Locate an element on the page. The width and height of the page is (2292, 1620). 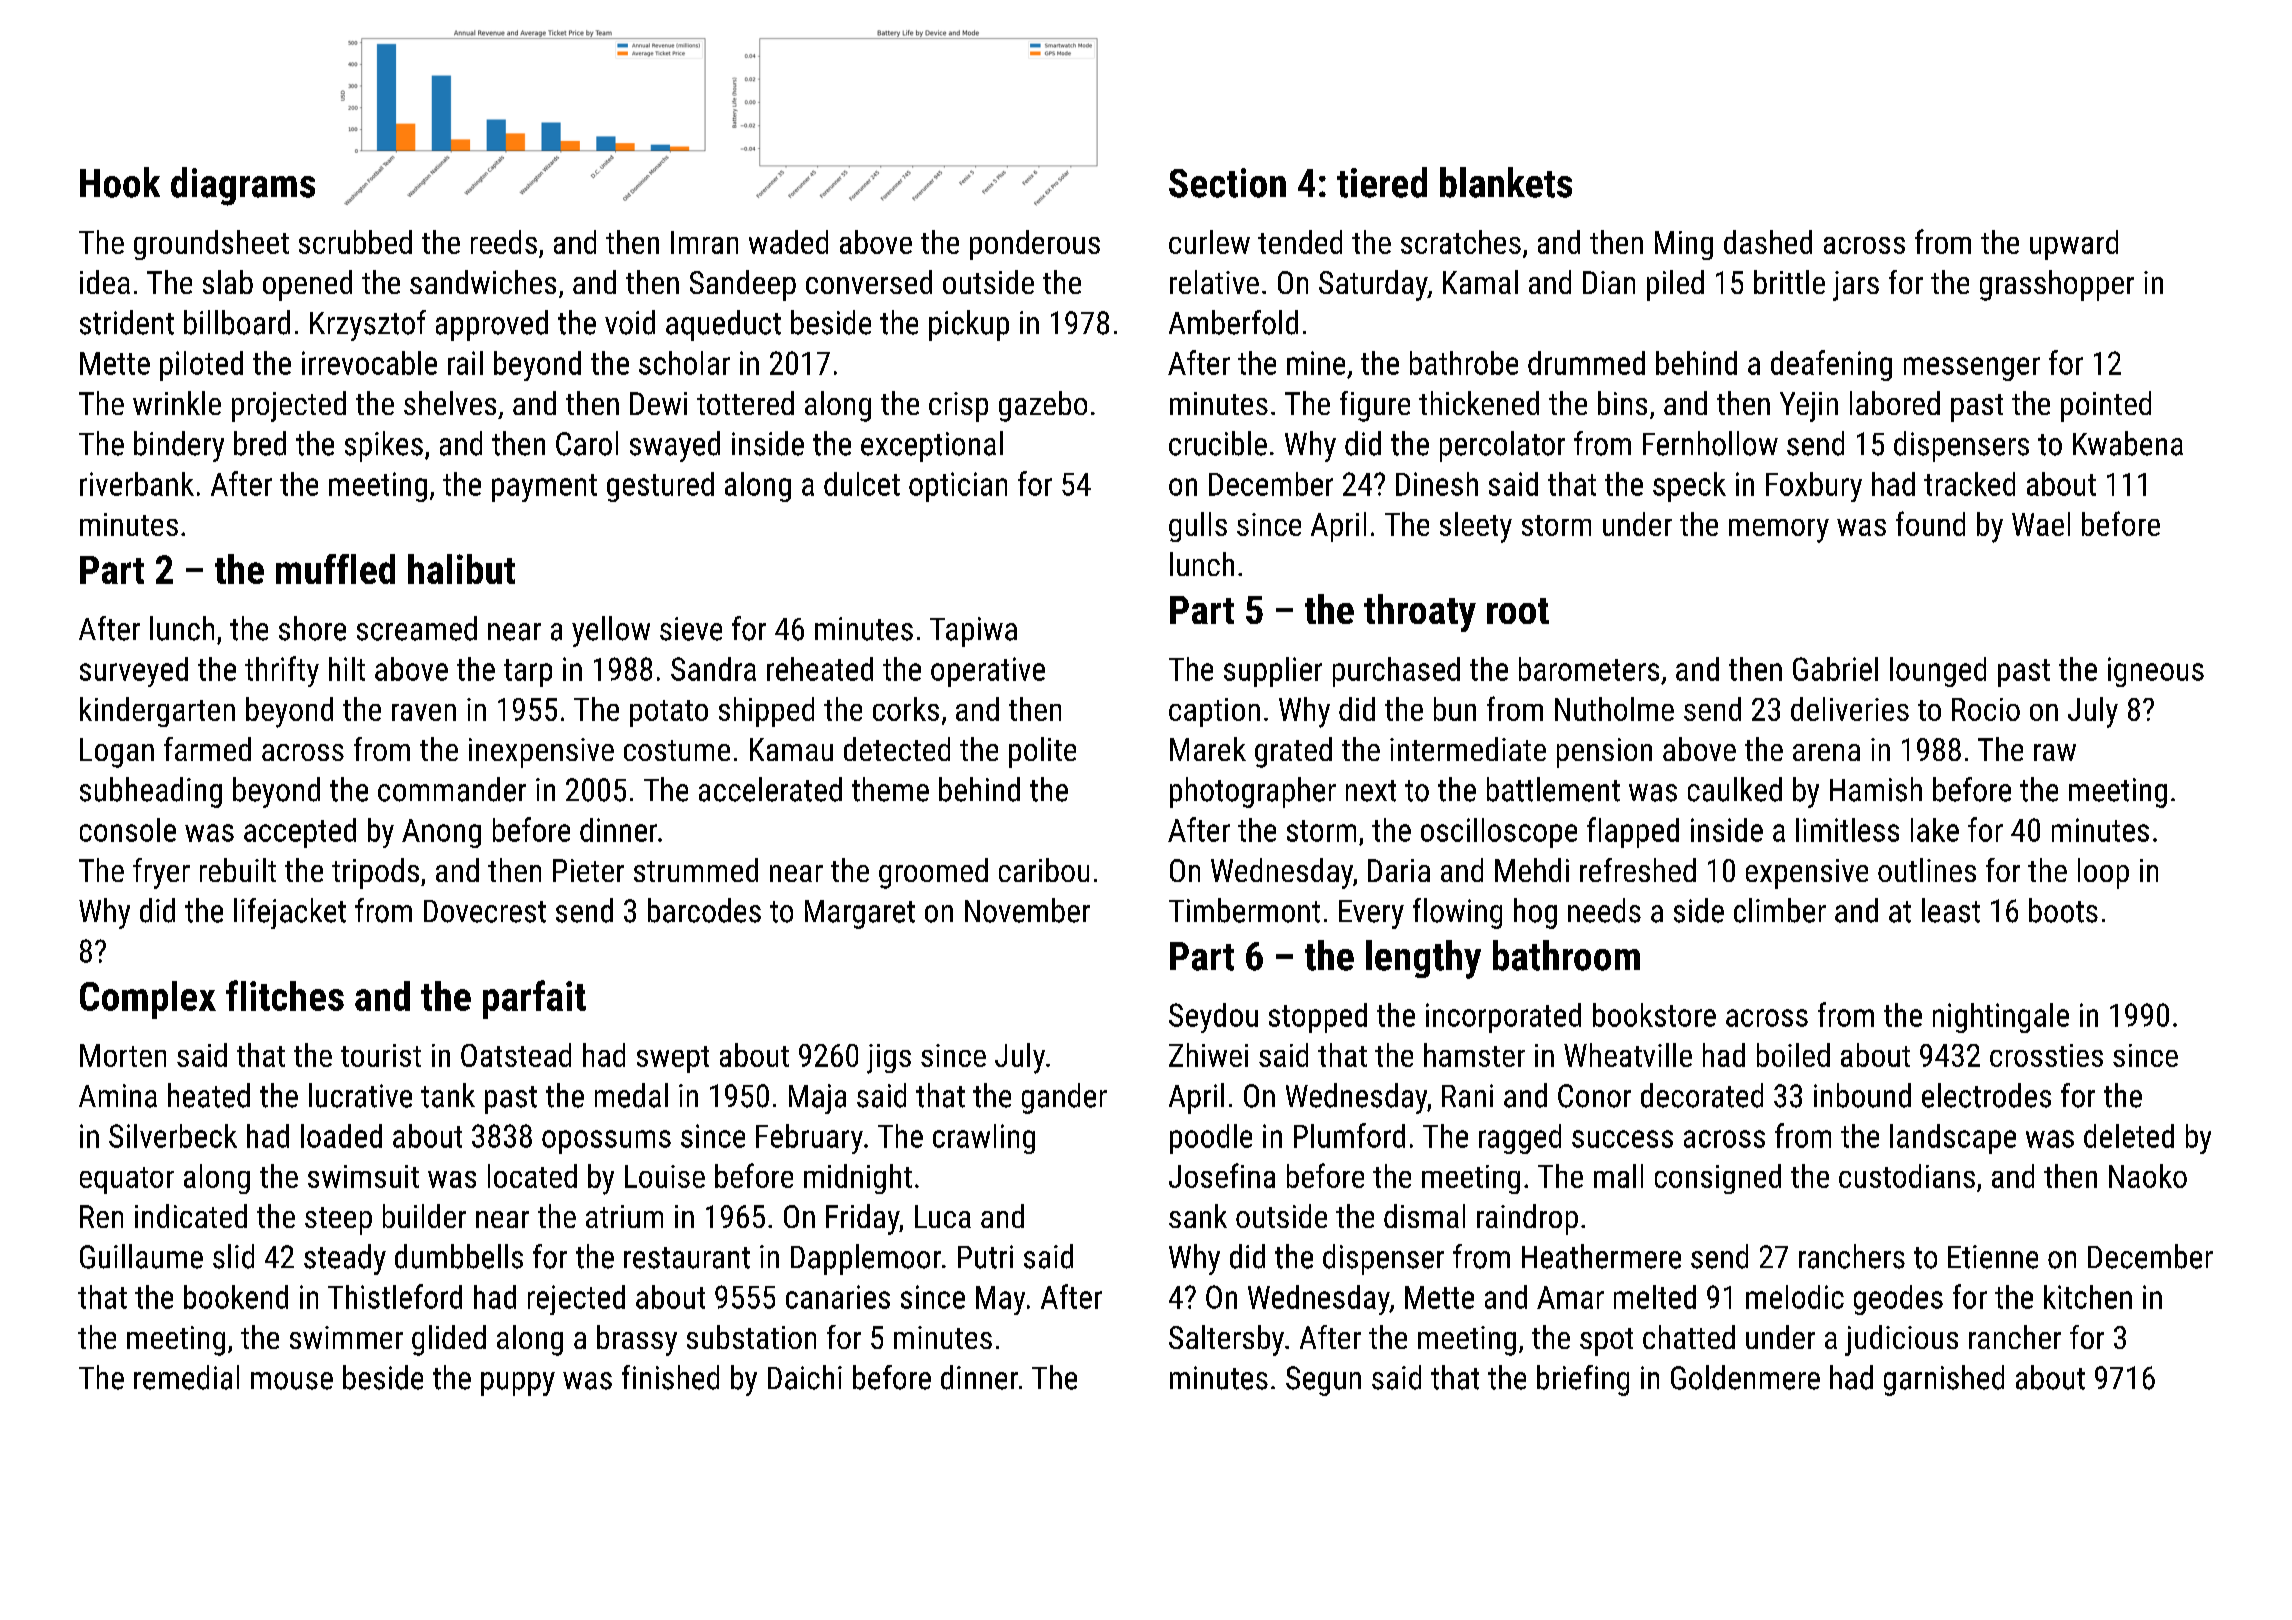
mouse is located at coordinates (292, 1381).
